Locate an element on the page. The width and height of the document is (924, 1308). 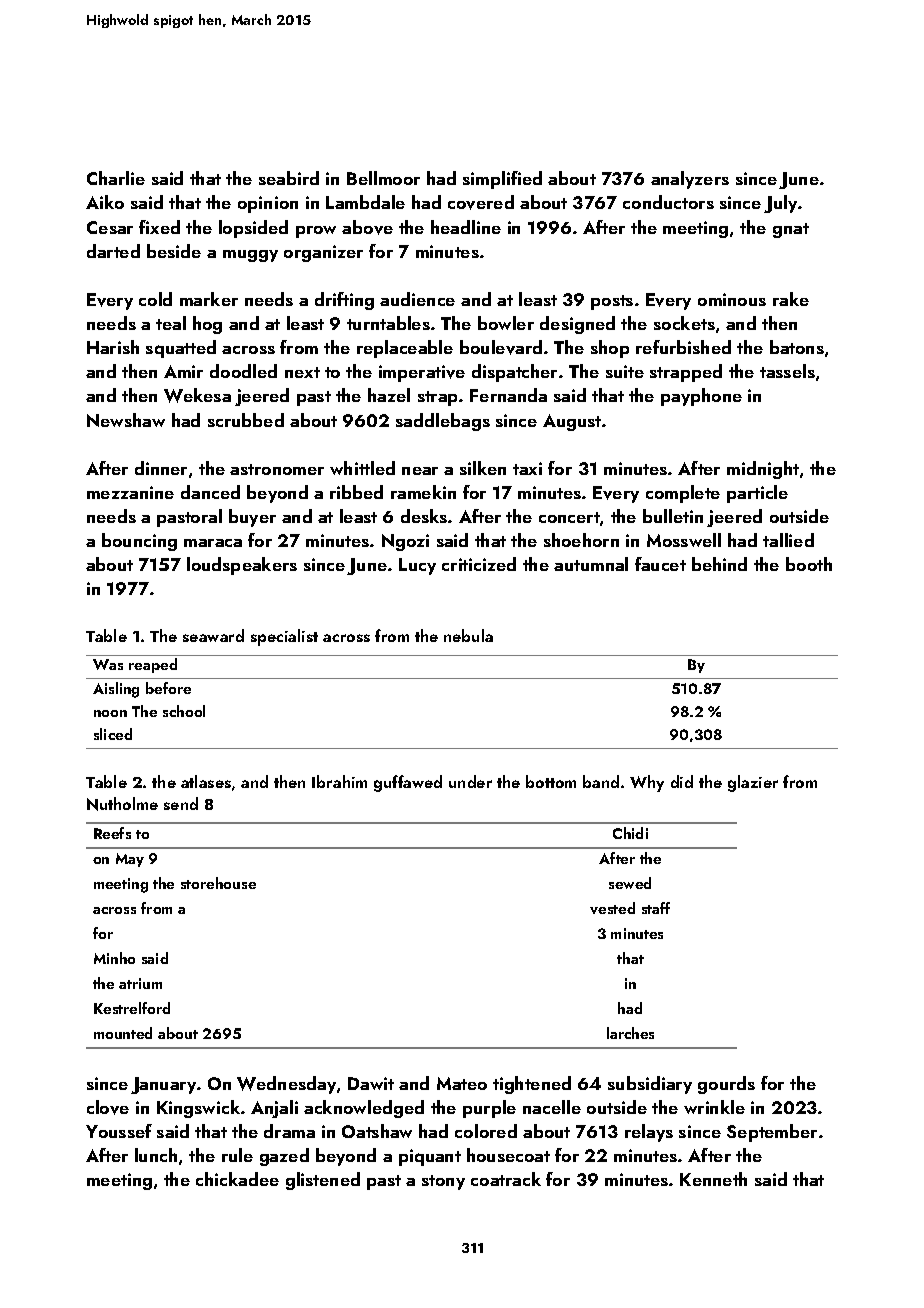
booth is located at coordinates (809, 564).
